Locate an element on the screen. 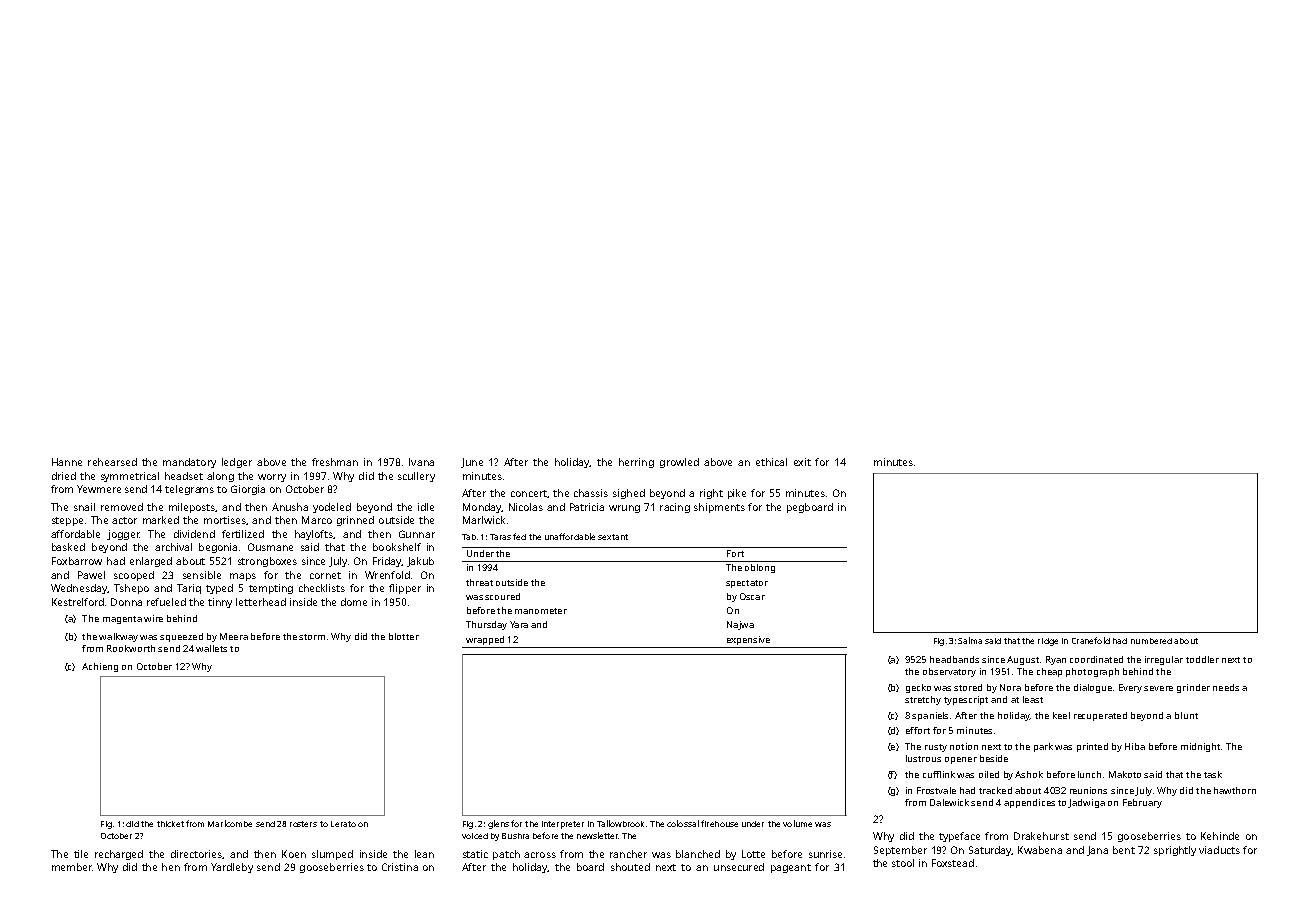  storm is located at coordinates (312, 637).
